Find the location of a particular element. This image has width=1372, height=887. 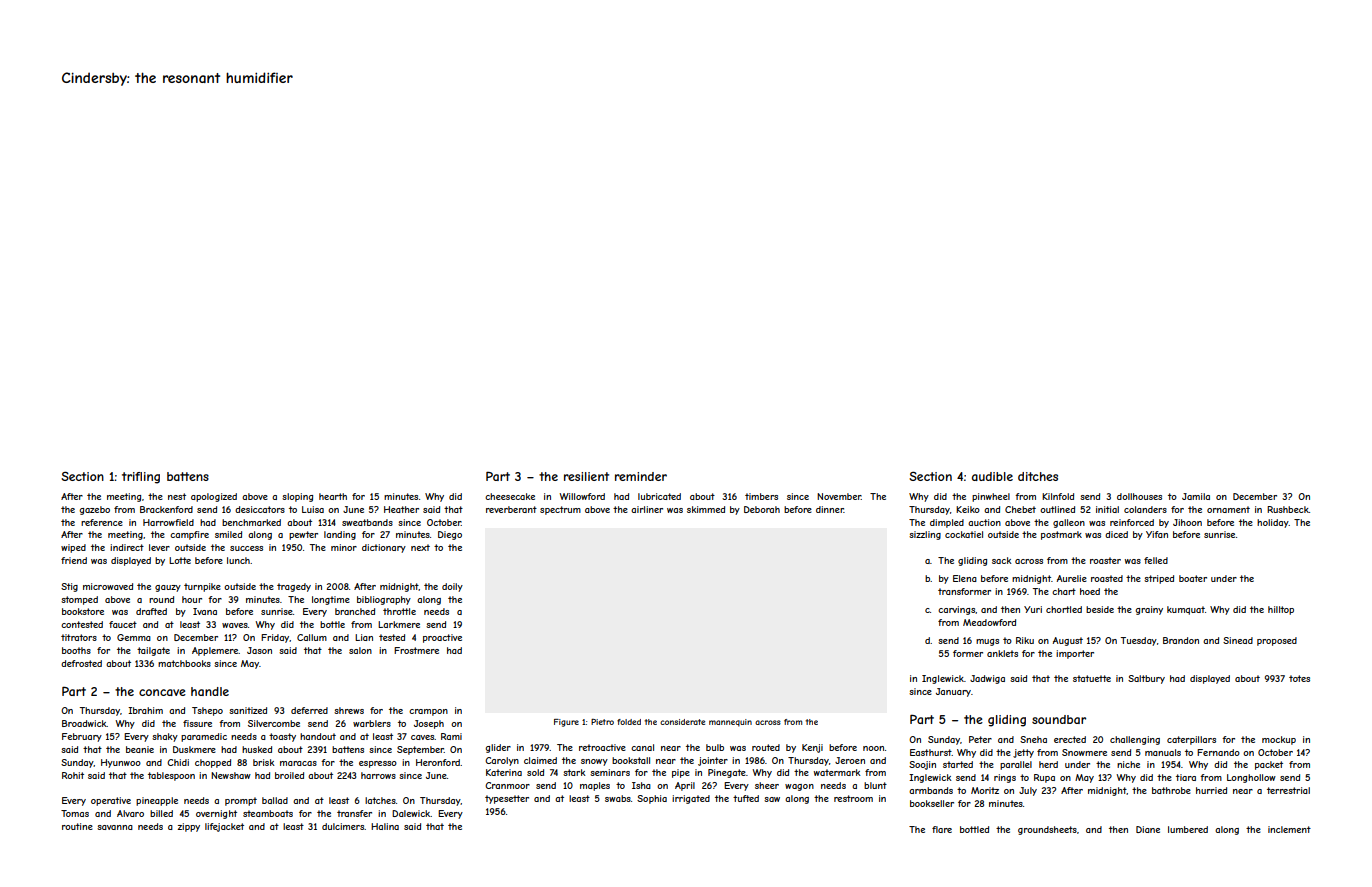

lifejacket is located at coordinates (224, 827).
